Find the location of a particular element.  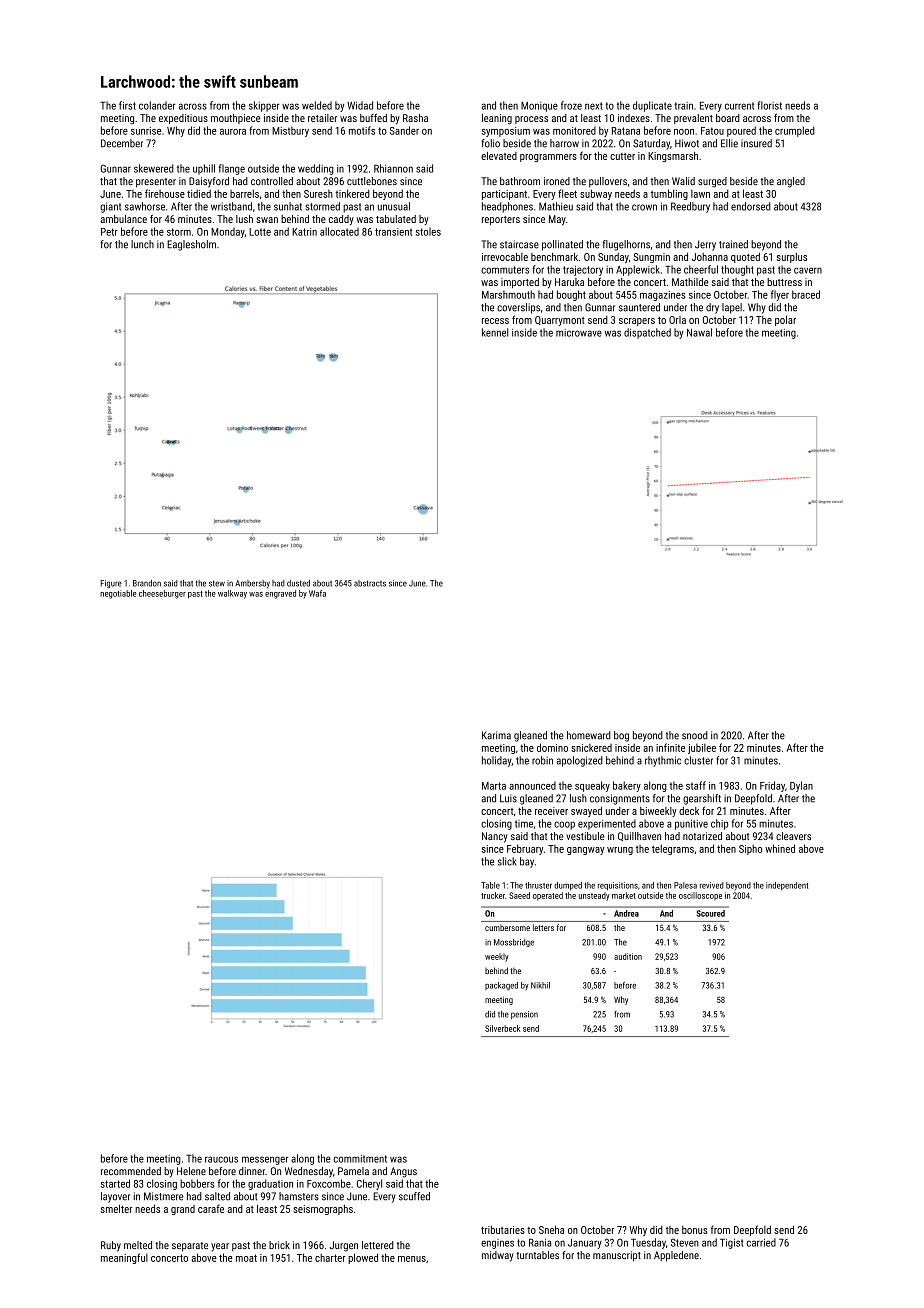

manuscript is located at coordinates (617, 1256).
